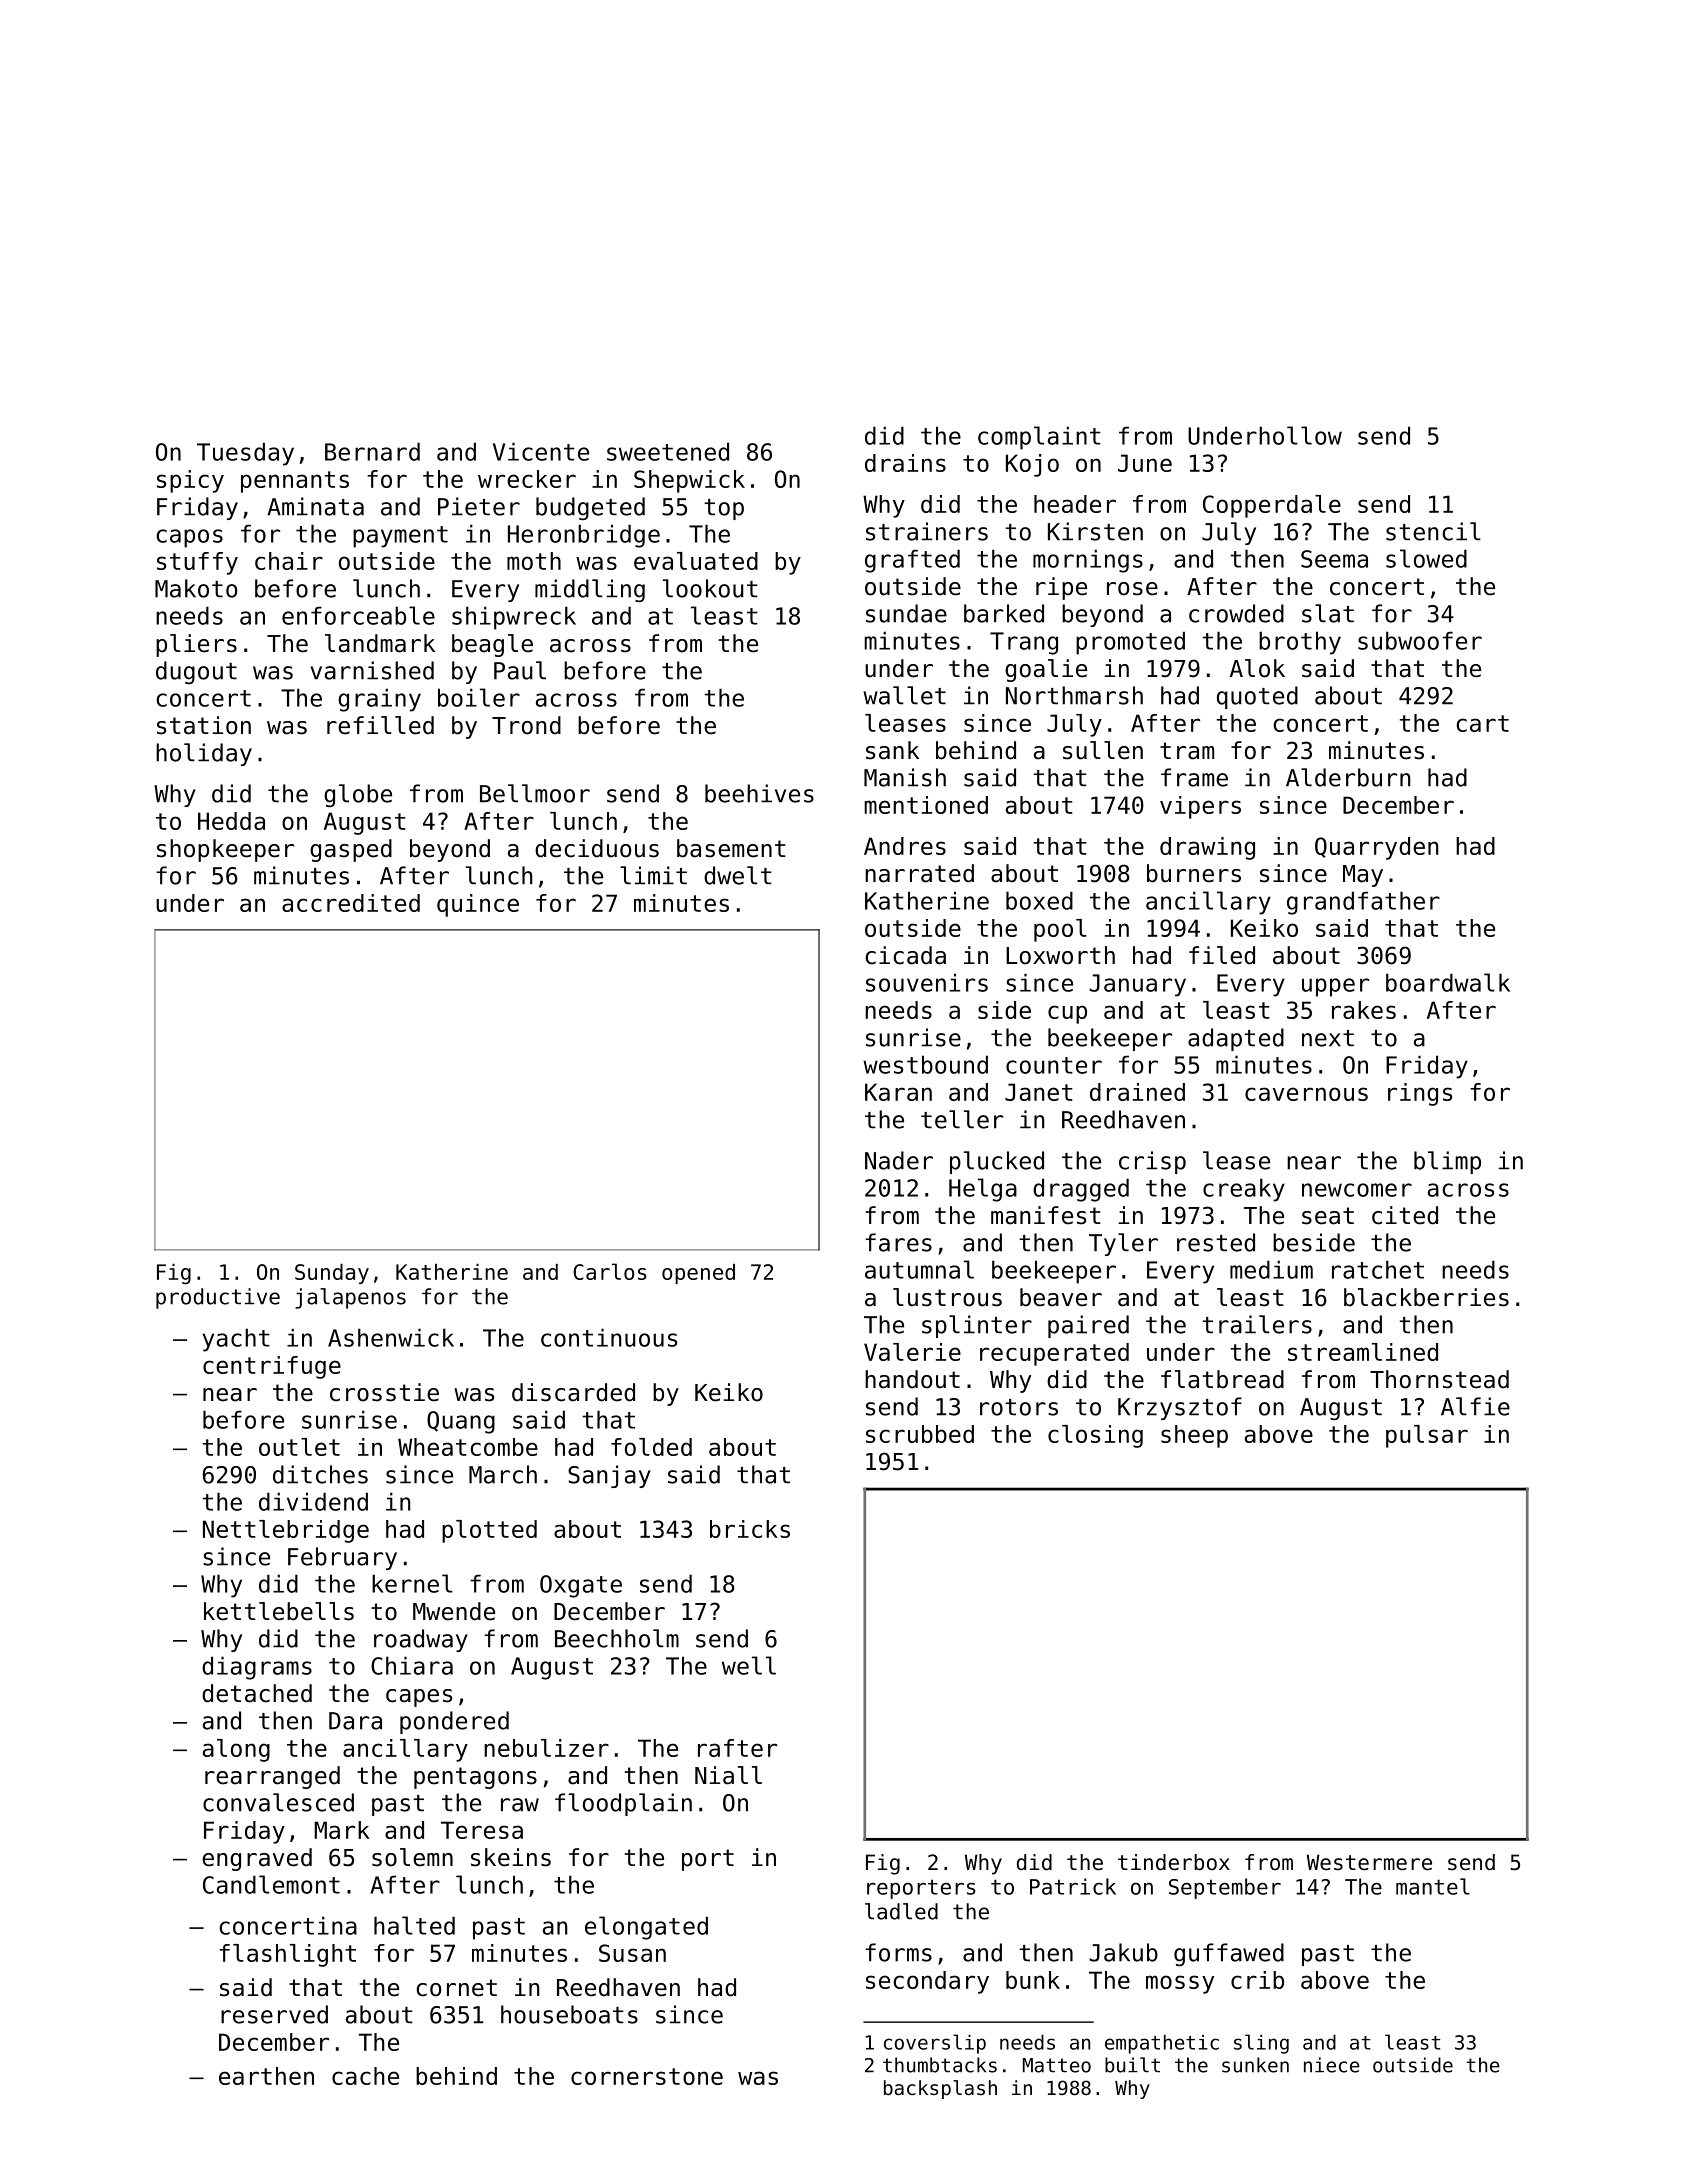 Image resolution: width=1683 pixels, height=2178 pixels. What do you see at coordinates (919, 1269) in the screenshot?
I see `autumnal` at bounding box center [919, 1269].
